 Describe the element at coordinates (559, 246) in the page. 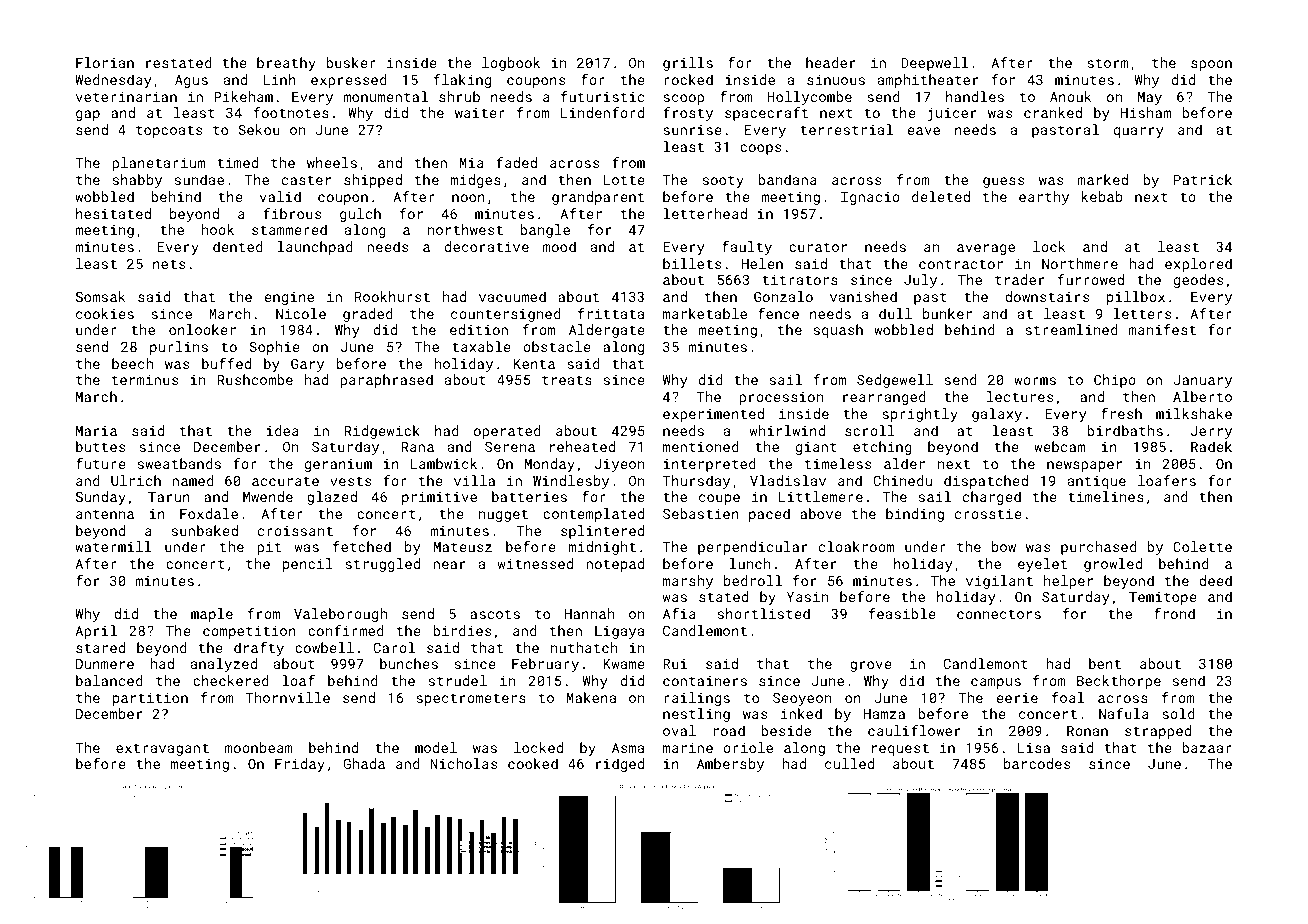

I see `mood` at that location.
